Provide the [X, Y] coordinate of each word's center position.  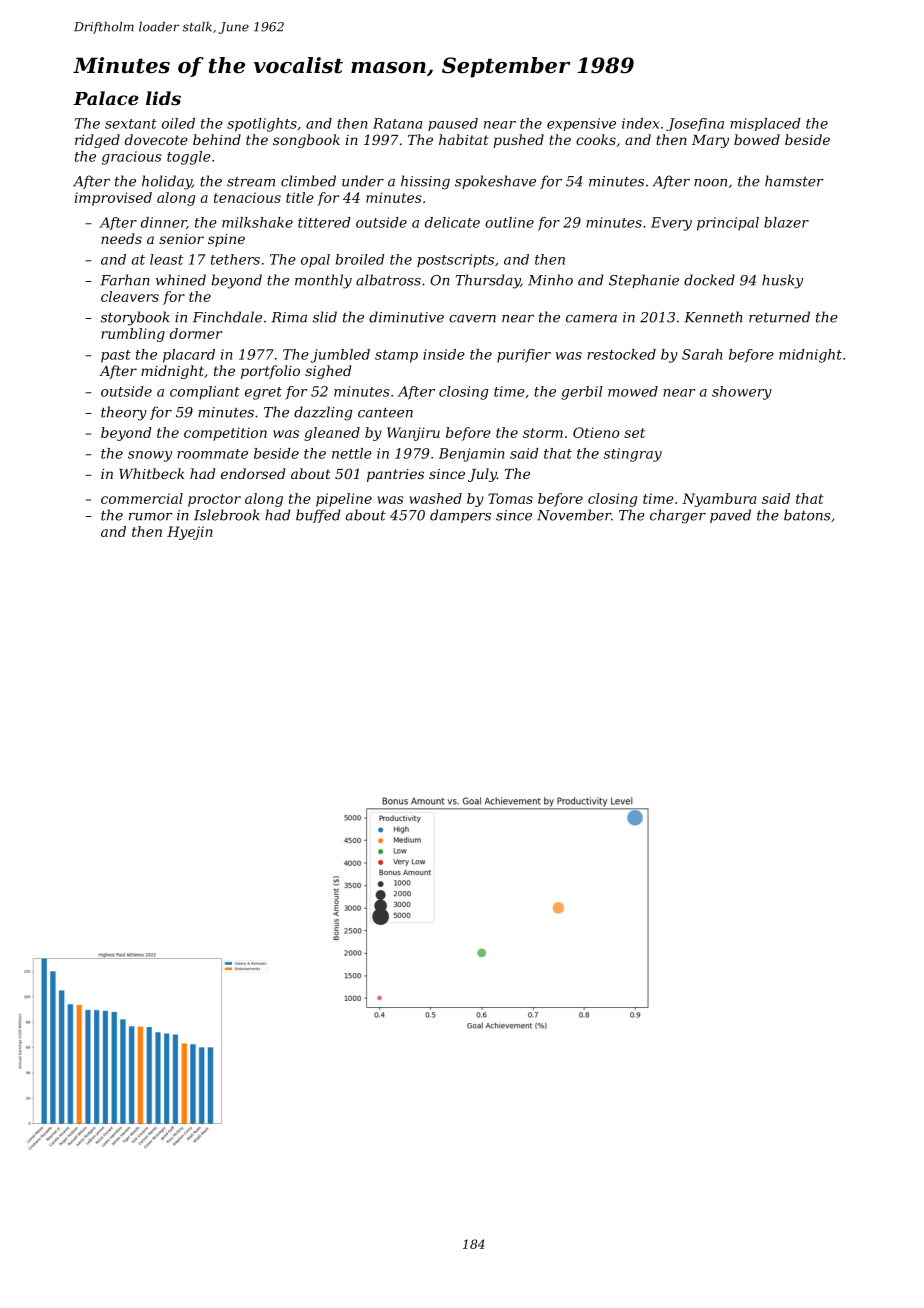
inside [444, 354]
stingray [633, 455]
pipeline [344, 500]
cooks [596, 139]
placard [189, 356]
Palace [106, 98]
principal [728, 224]
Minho [550, 280]
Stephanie [644, 281]
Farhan [125, 280]
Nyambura [719, 500]
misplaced [765, 124]
